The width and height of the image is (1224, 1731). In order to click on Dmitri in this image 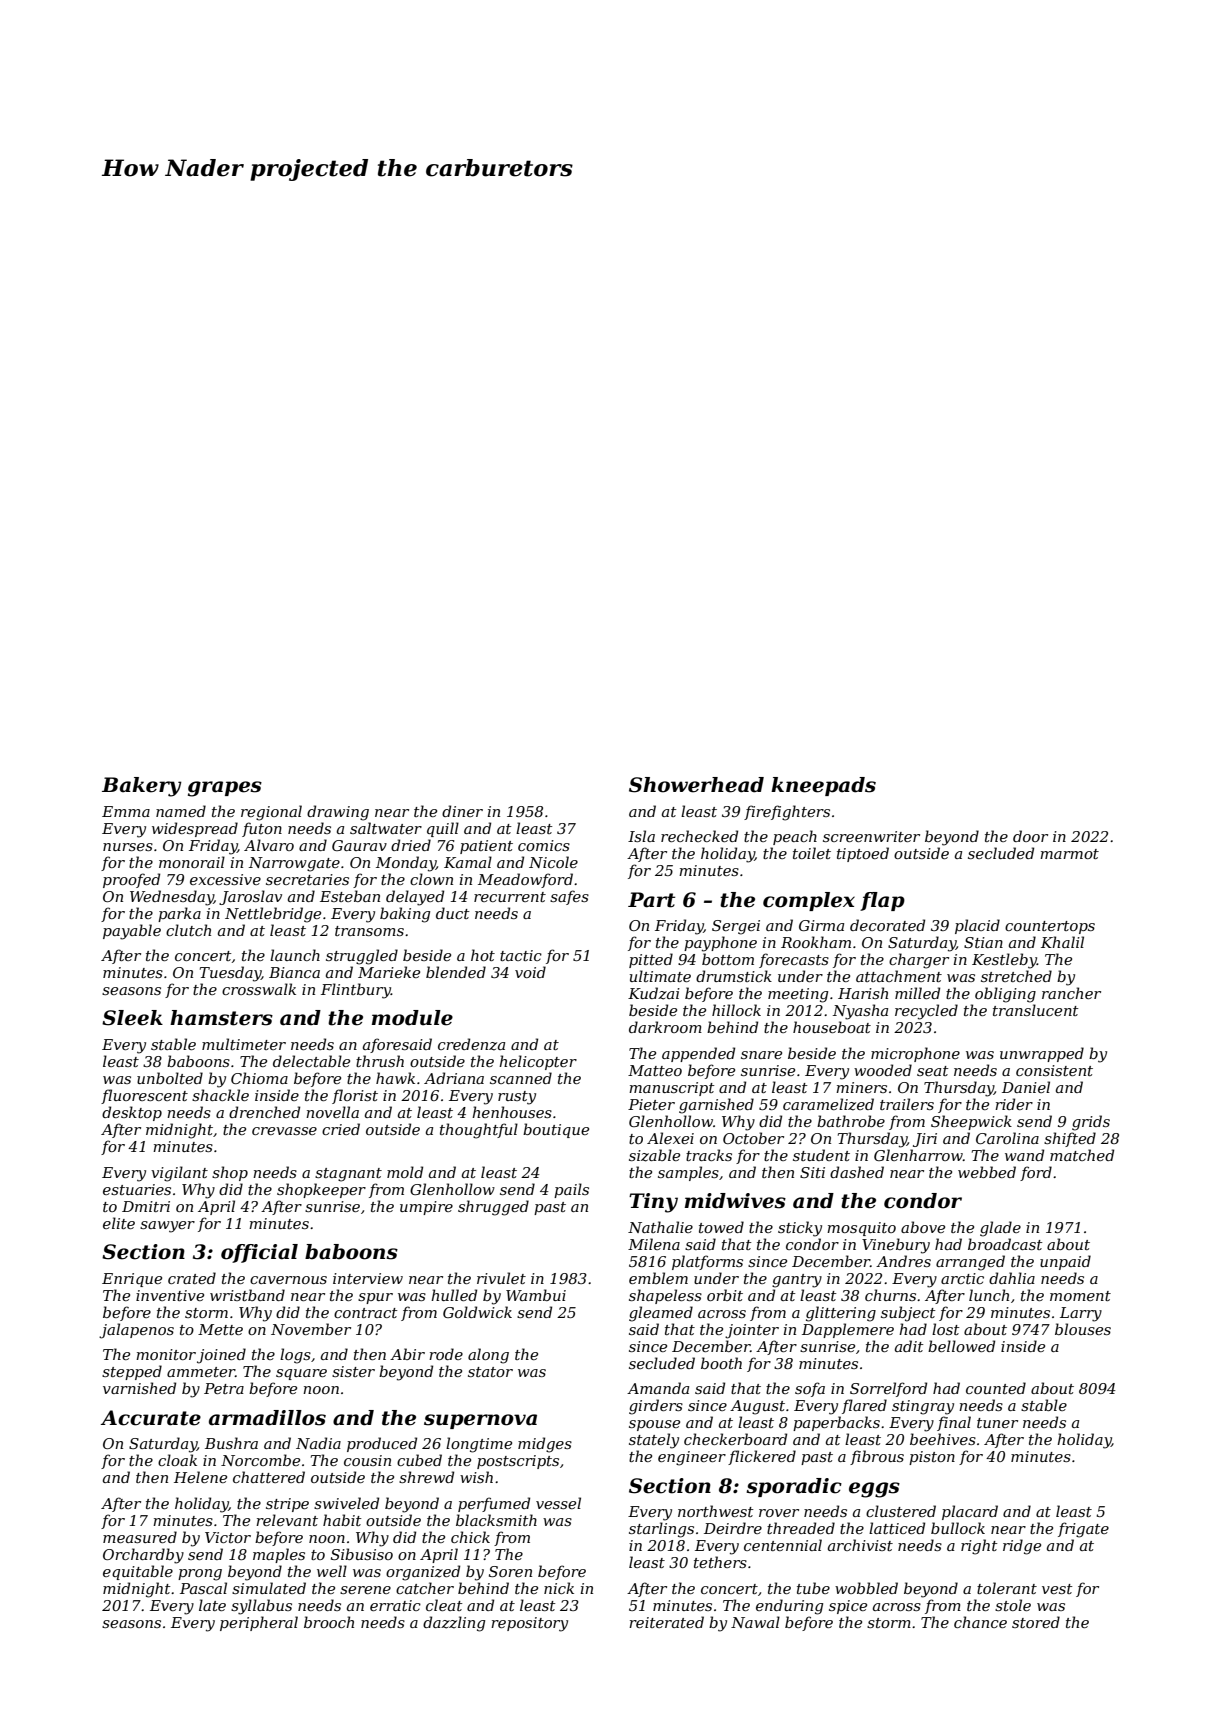, I will do `click(146, 1206)`.
